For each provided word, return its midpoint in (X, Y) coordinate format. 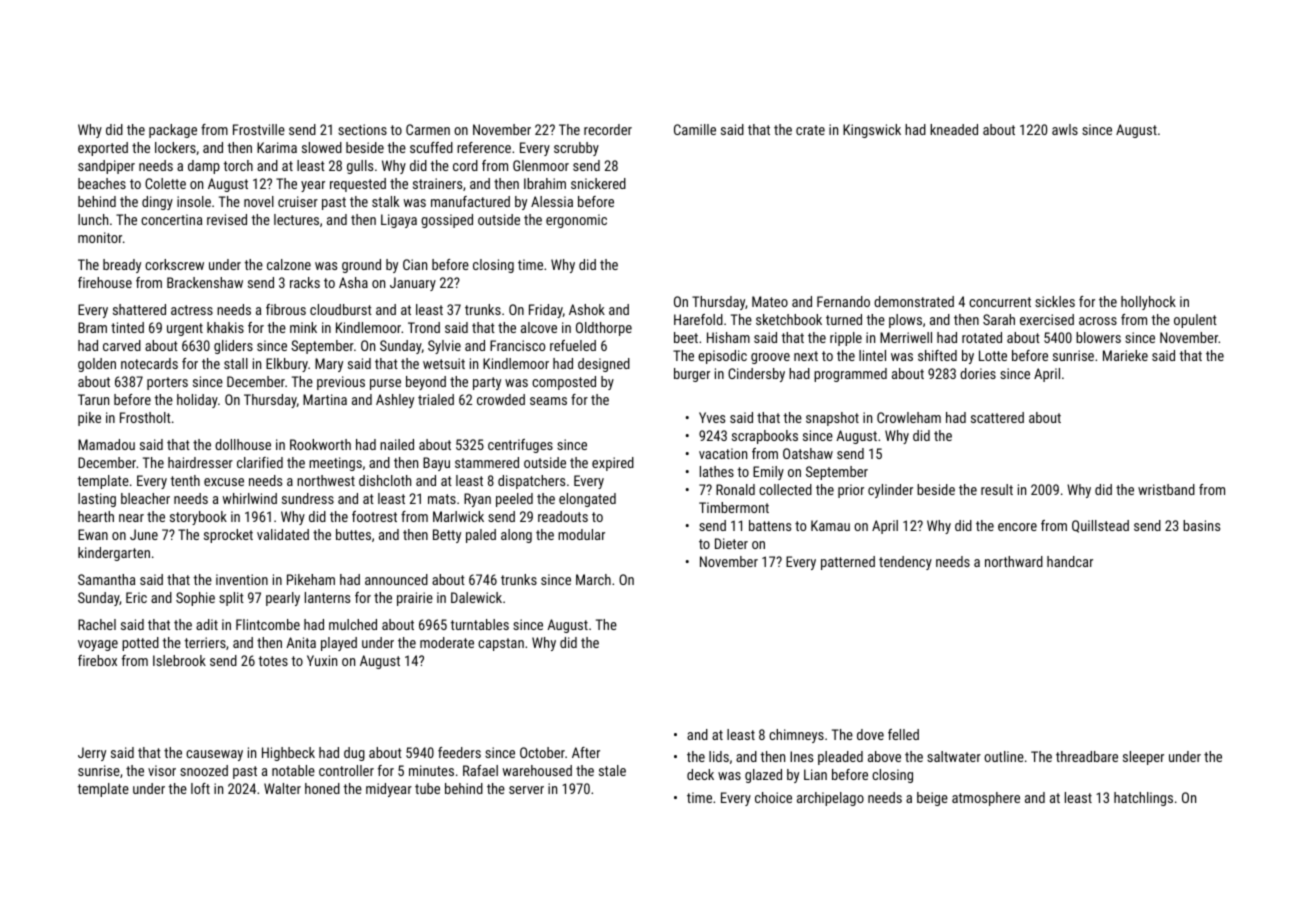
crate (810, 130)
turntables (479, 624)
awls (1065, 129)
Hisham (728, 337)
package (173, 131)
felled (903, 734)
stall (236, 363)
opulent (1195, 321)
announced (396, 579)
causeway (214, 755)
